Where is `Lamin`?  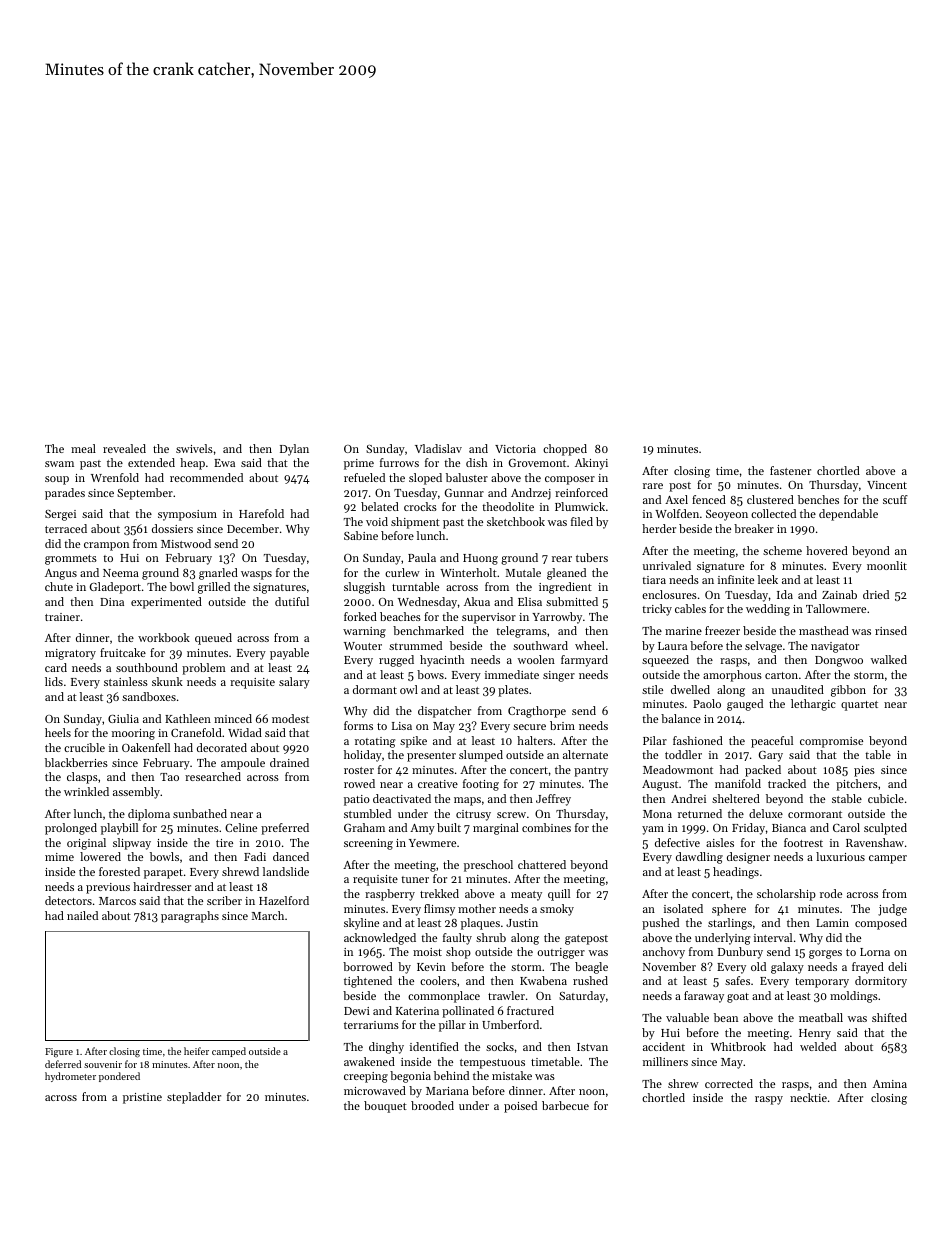
Lamin is located at coordinates (832, 923).
